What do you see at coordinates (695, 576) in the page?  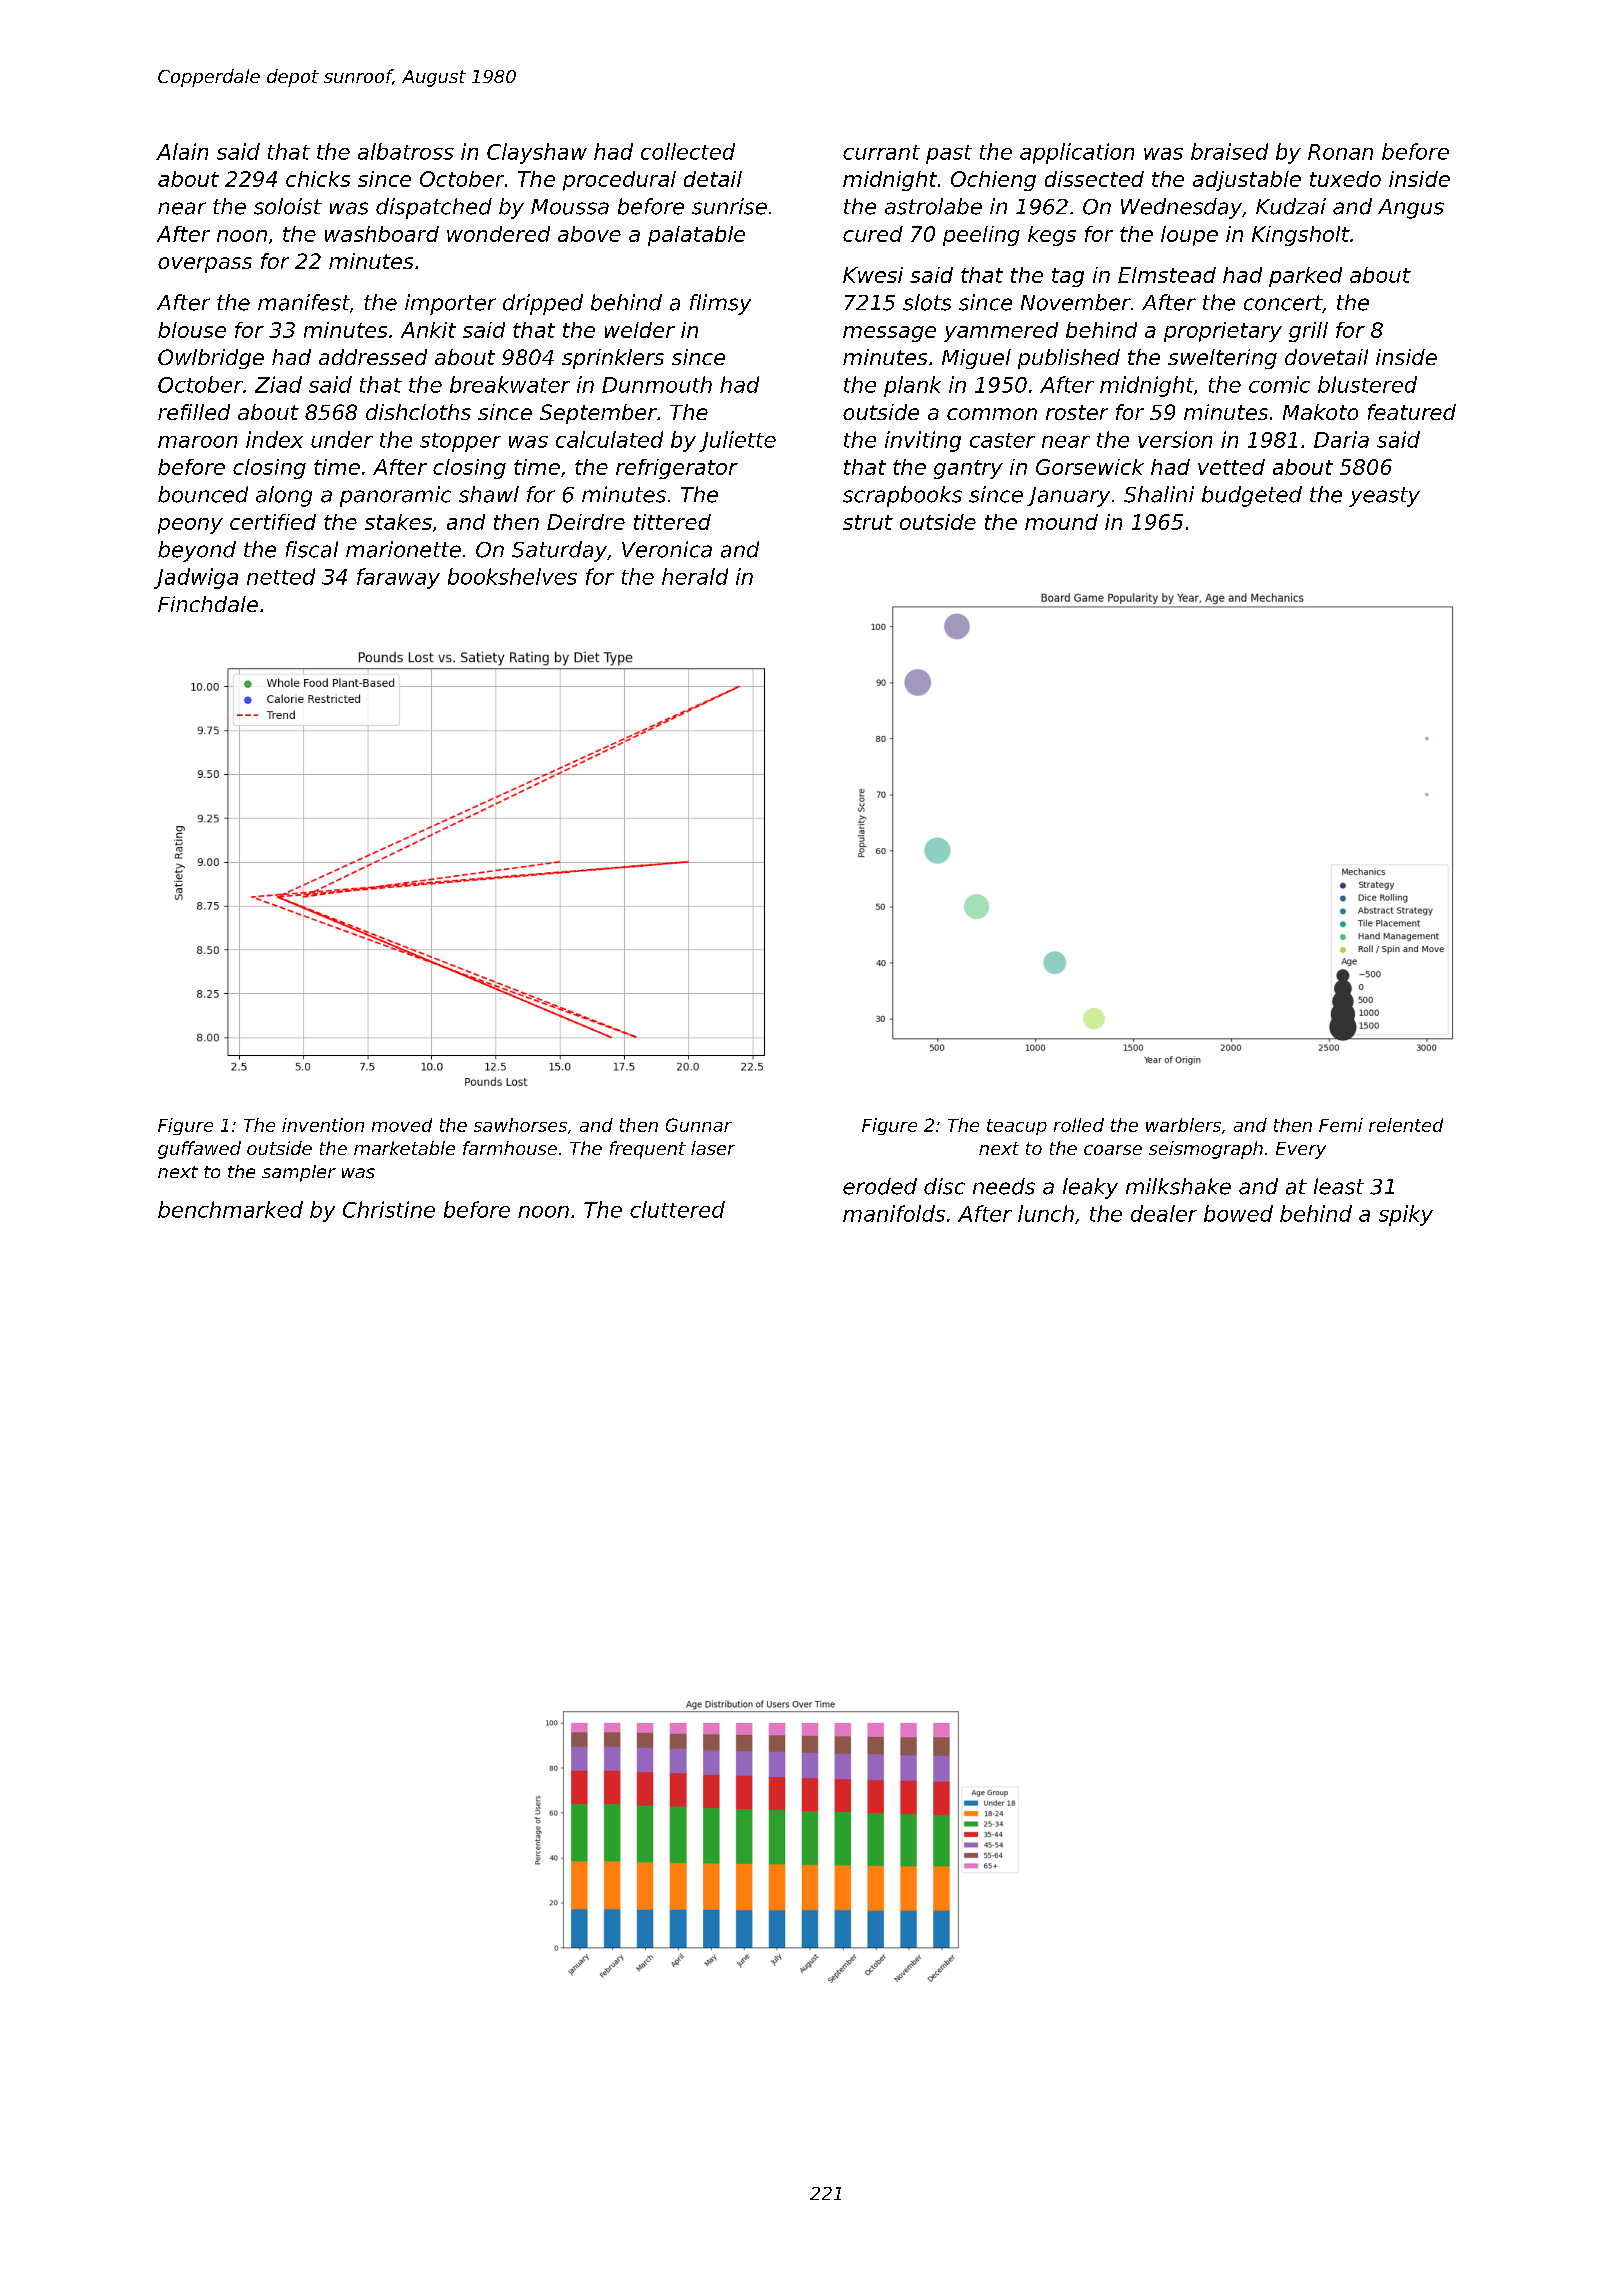 I see `herald` at bounding box center [695, 576].
